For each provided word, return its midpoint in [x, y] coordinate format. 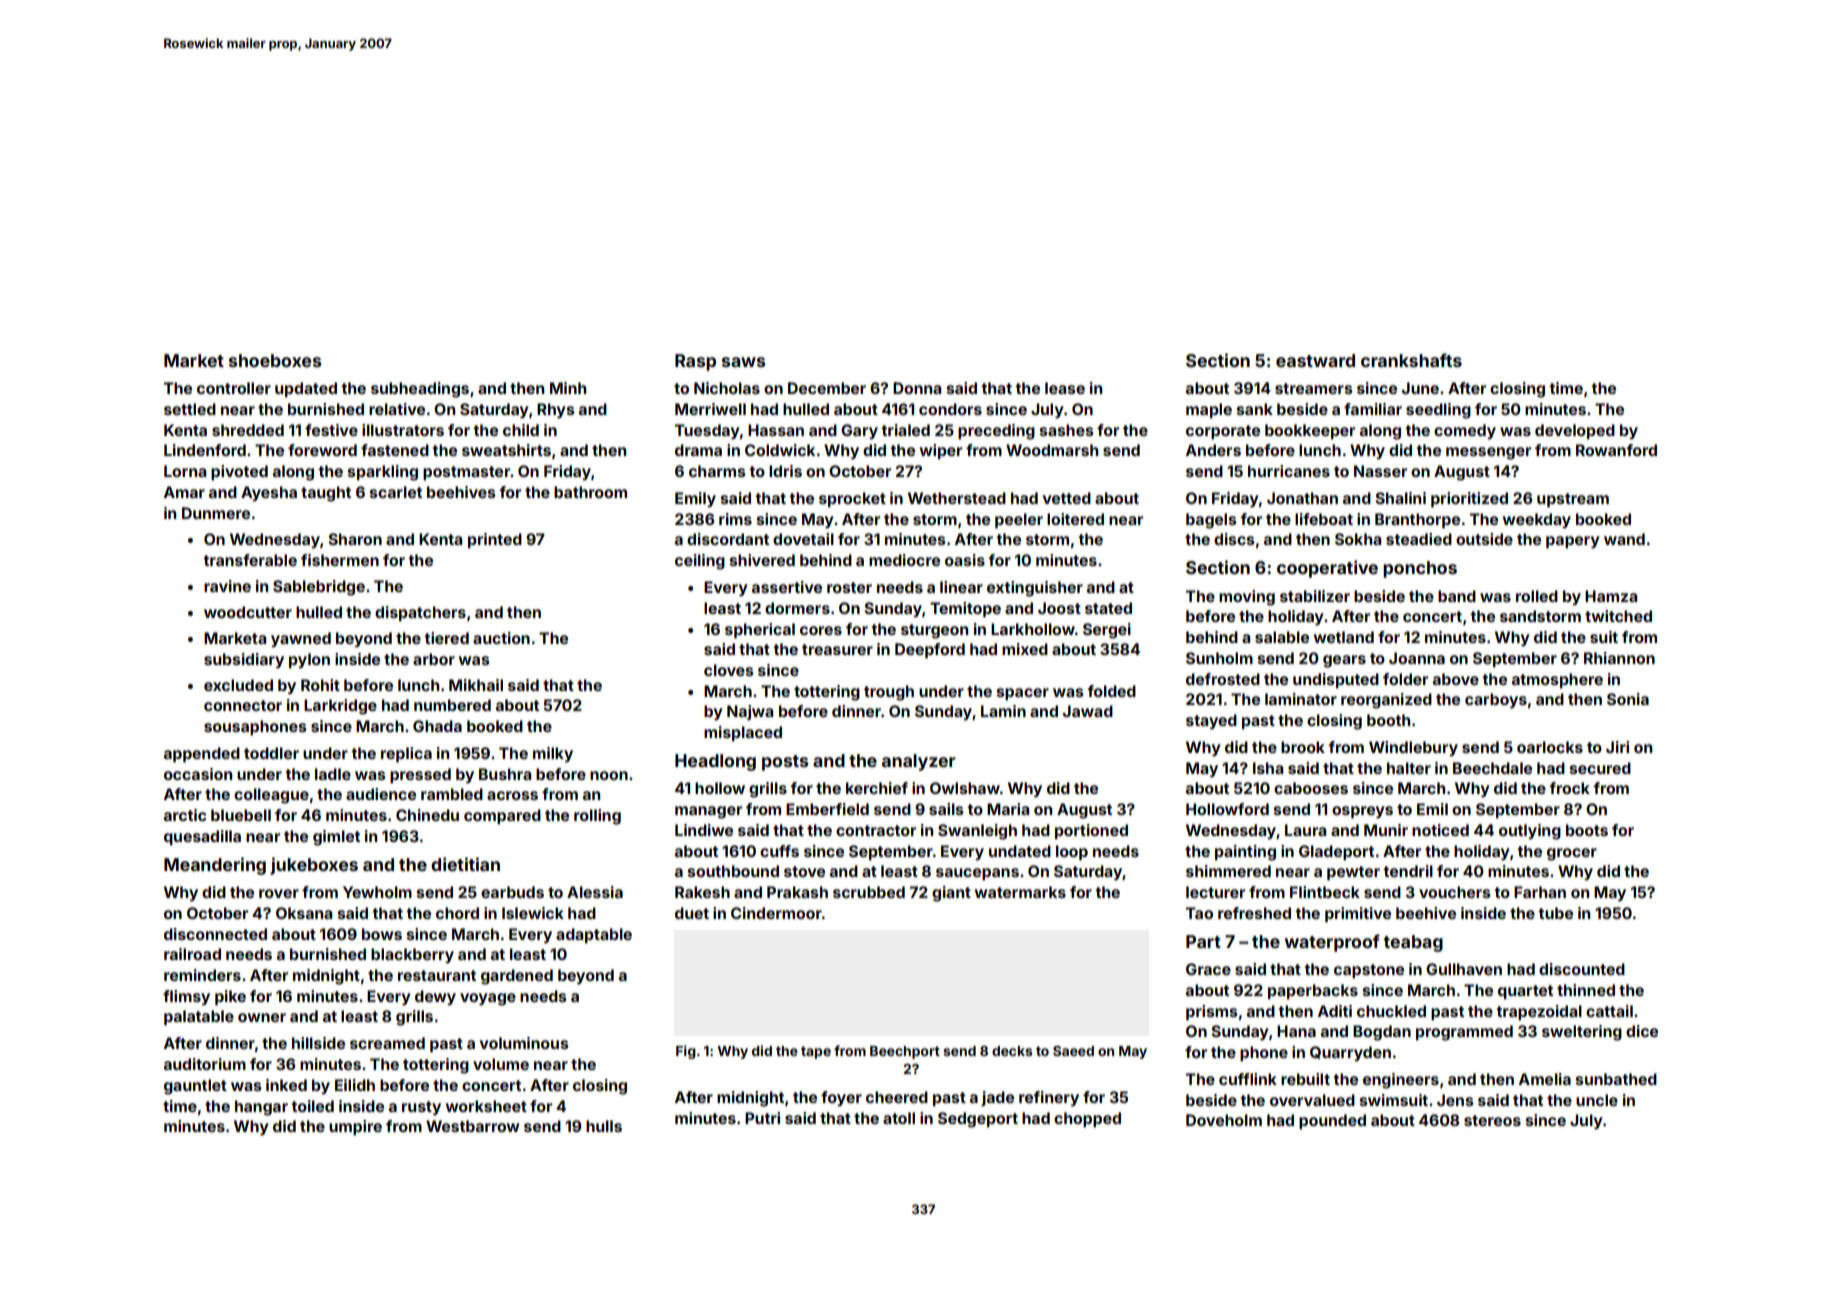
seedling [1438, 411]
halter [1409, 768]
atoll [899, 1118]
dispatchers [420, 613]
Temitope [965, 609]
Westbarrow [472, 1126]
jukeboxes [314, 866]
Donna [917, 388]
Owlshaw [965, 788]
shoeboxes [275, 360]
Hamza [1611, 596]
